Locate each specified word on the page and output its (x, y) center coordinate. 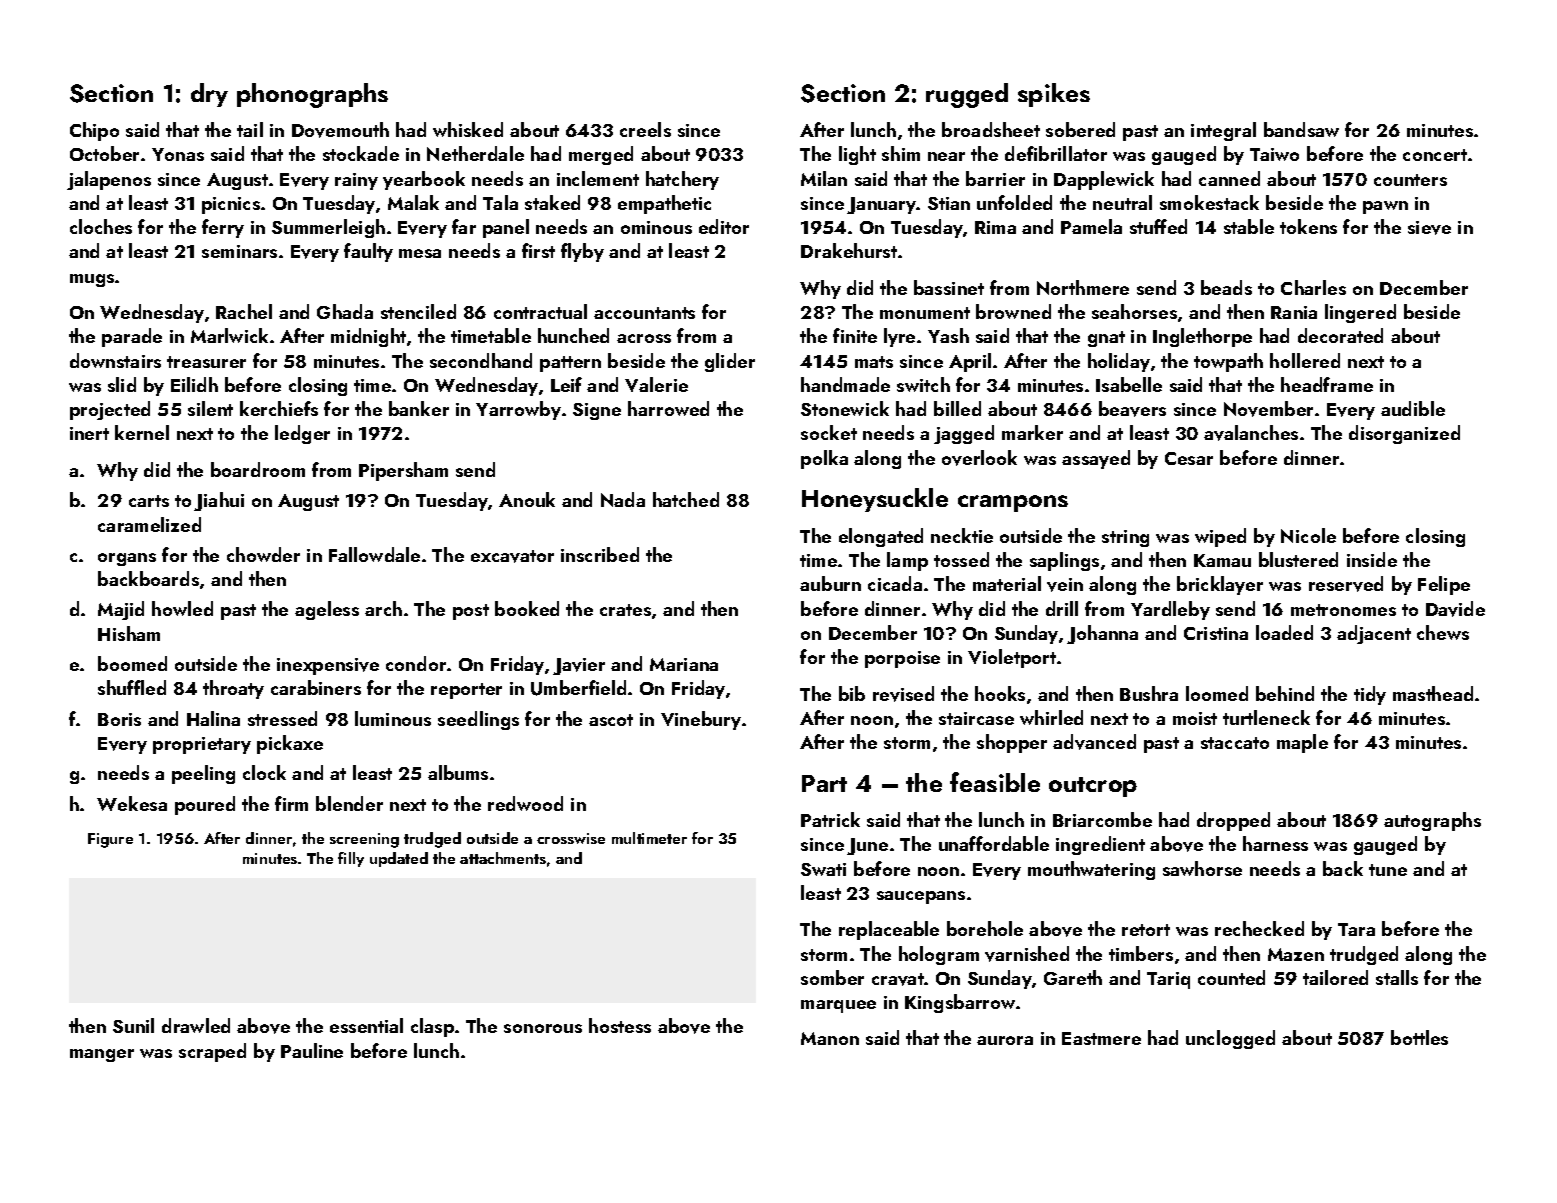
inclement (598, 178)
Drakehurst (849, 250)
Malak (413, 202)
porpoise (902, 659)
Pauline (312, 1050)
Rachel (244, 311)
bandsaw (1301, 129)
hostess (620, 1025)
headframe (1327, 384)
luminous (393, 718)
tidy (1370, 695)
